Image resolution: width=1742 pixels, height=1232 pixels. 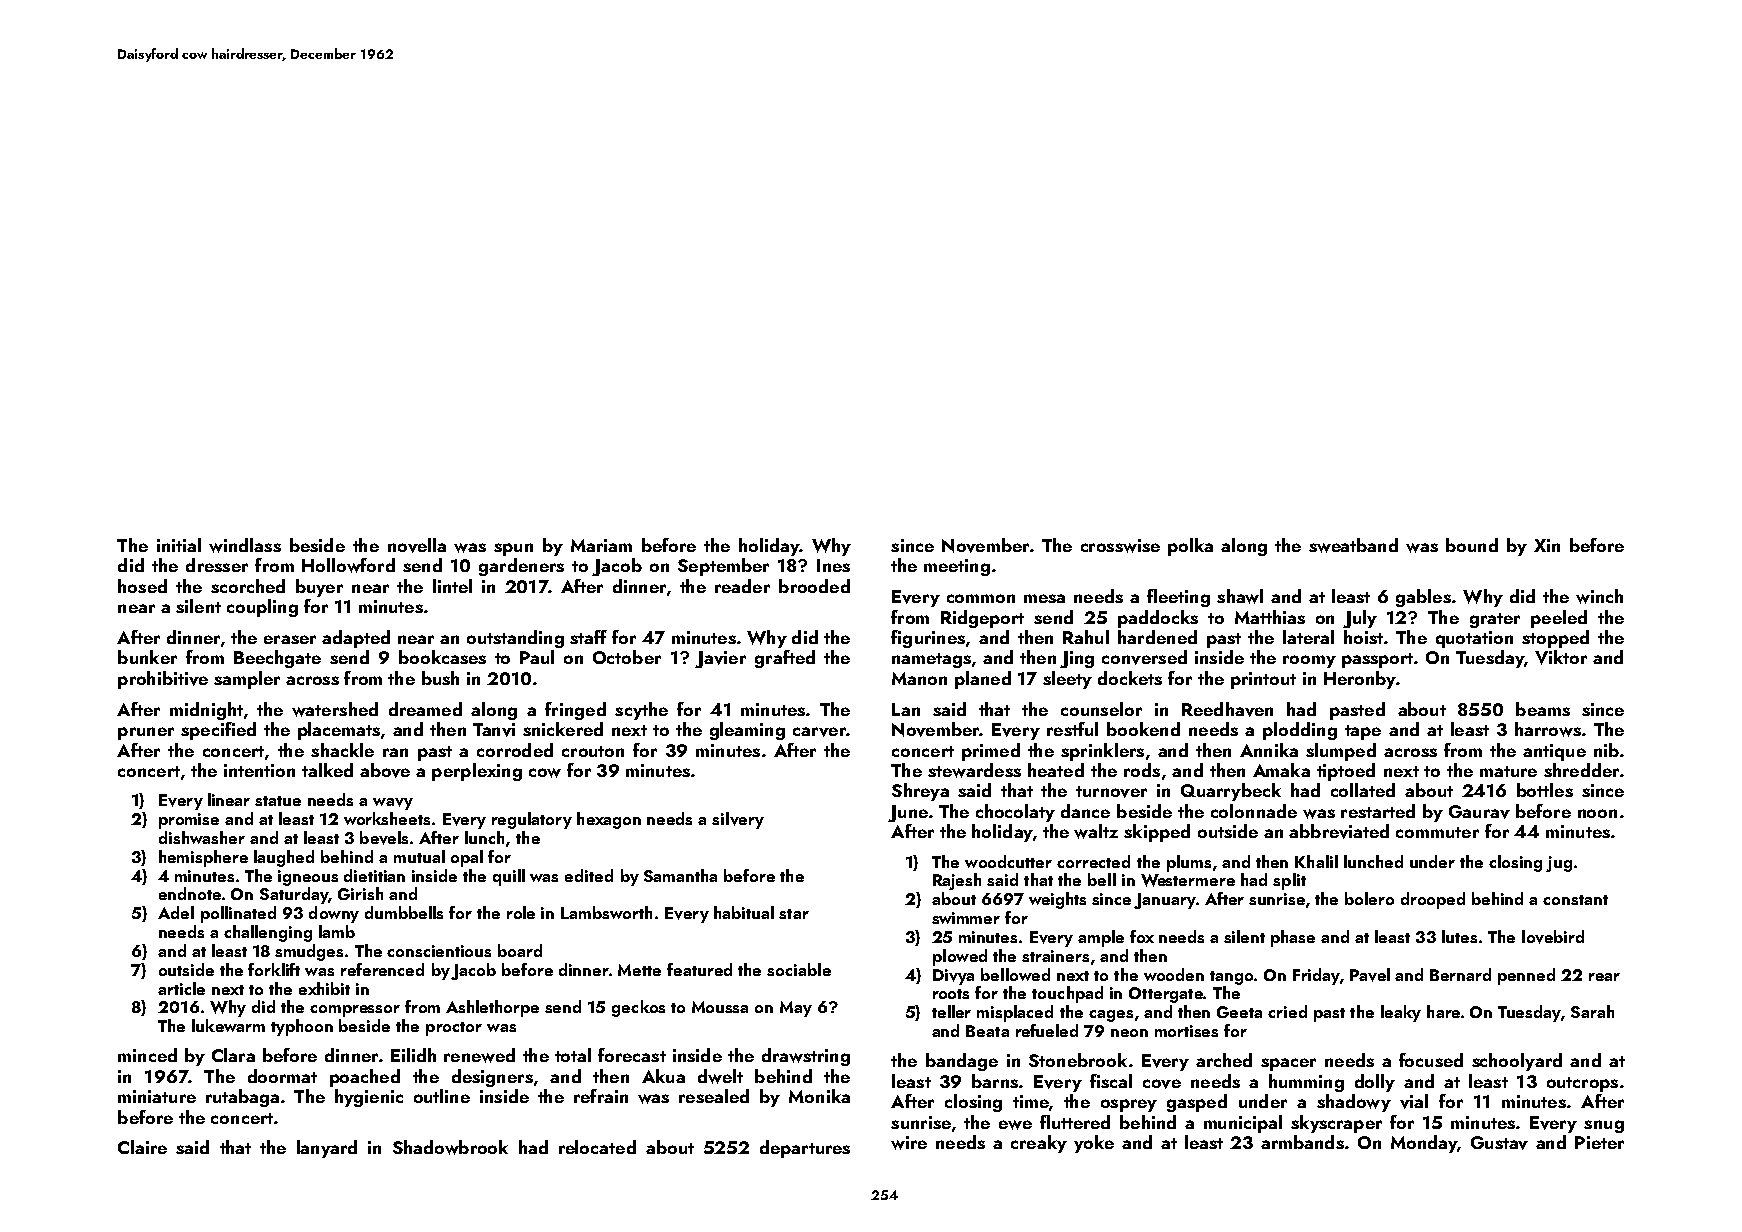 I want to click on Ashlethorpe, so click(x=492, y=1008).
